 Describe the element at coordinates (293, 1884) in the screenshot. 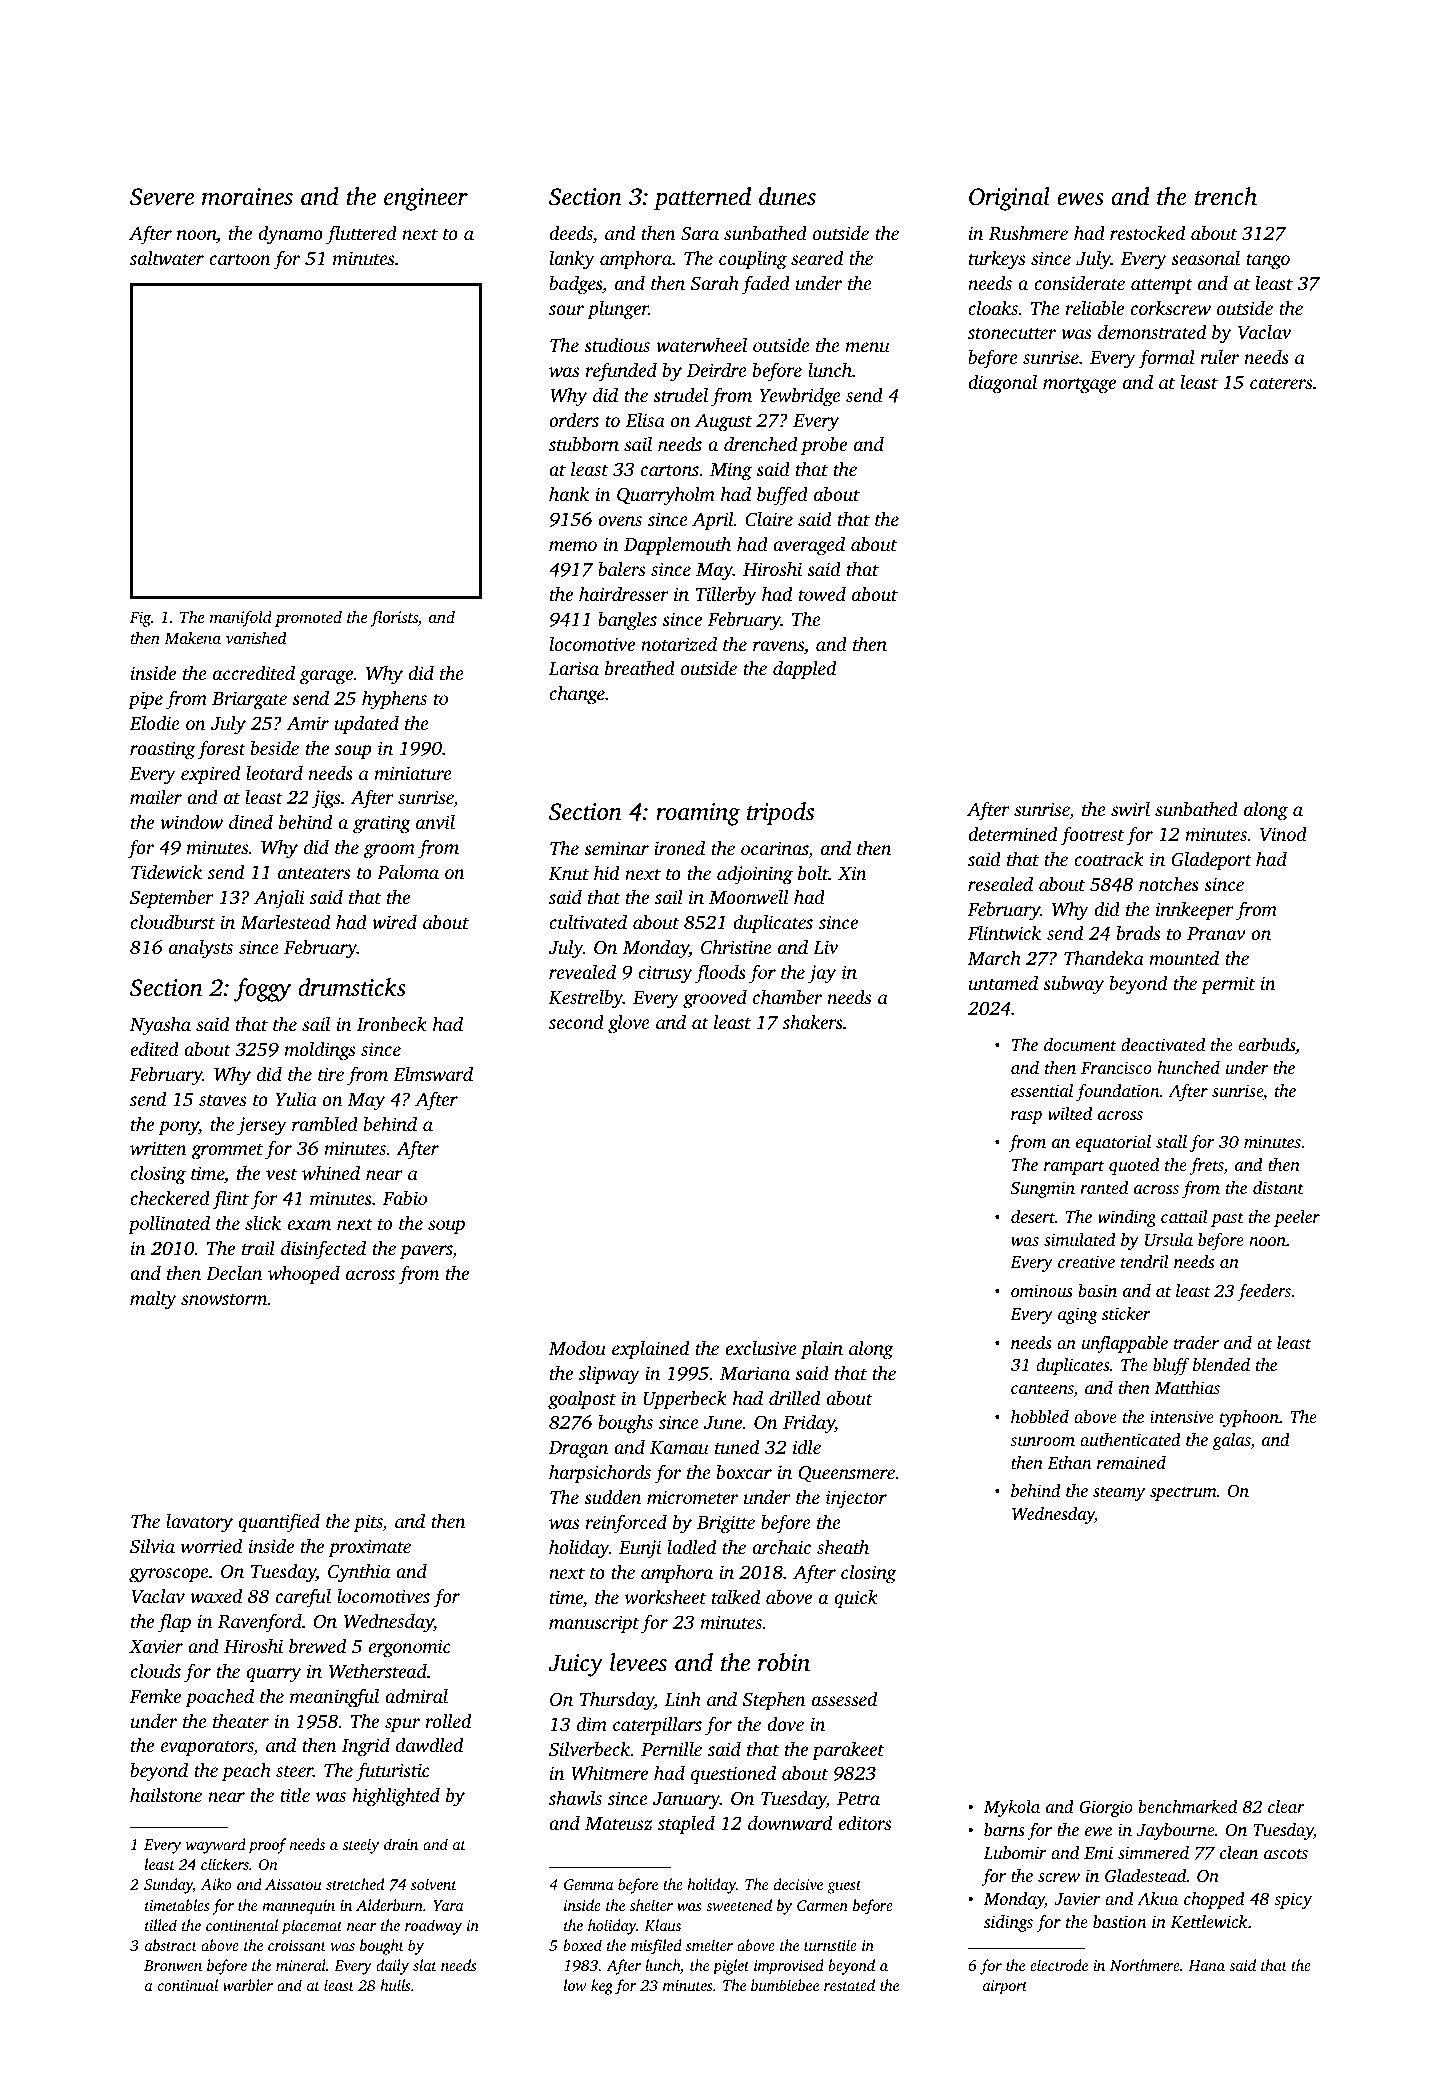

I see `Aissatou` at that location.
